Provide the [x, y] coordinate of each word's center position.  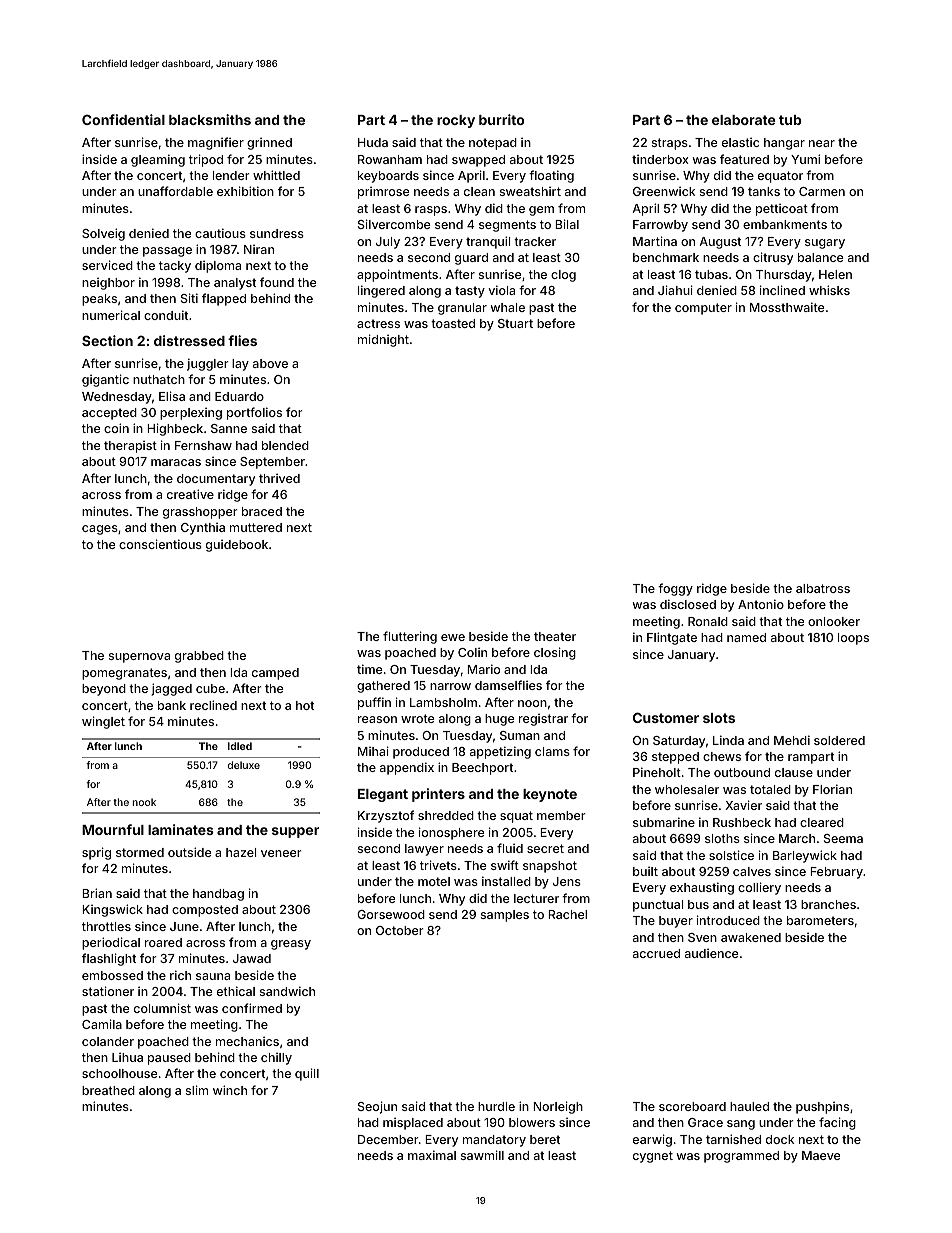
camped [275, 674]
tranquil [488, 242]
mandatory [494, 1141]
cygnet [653, 1157]
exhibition [245, 191]
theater [555, 636]
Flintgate [672, 638]
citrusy [773, 258]
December [388, 1139]
